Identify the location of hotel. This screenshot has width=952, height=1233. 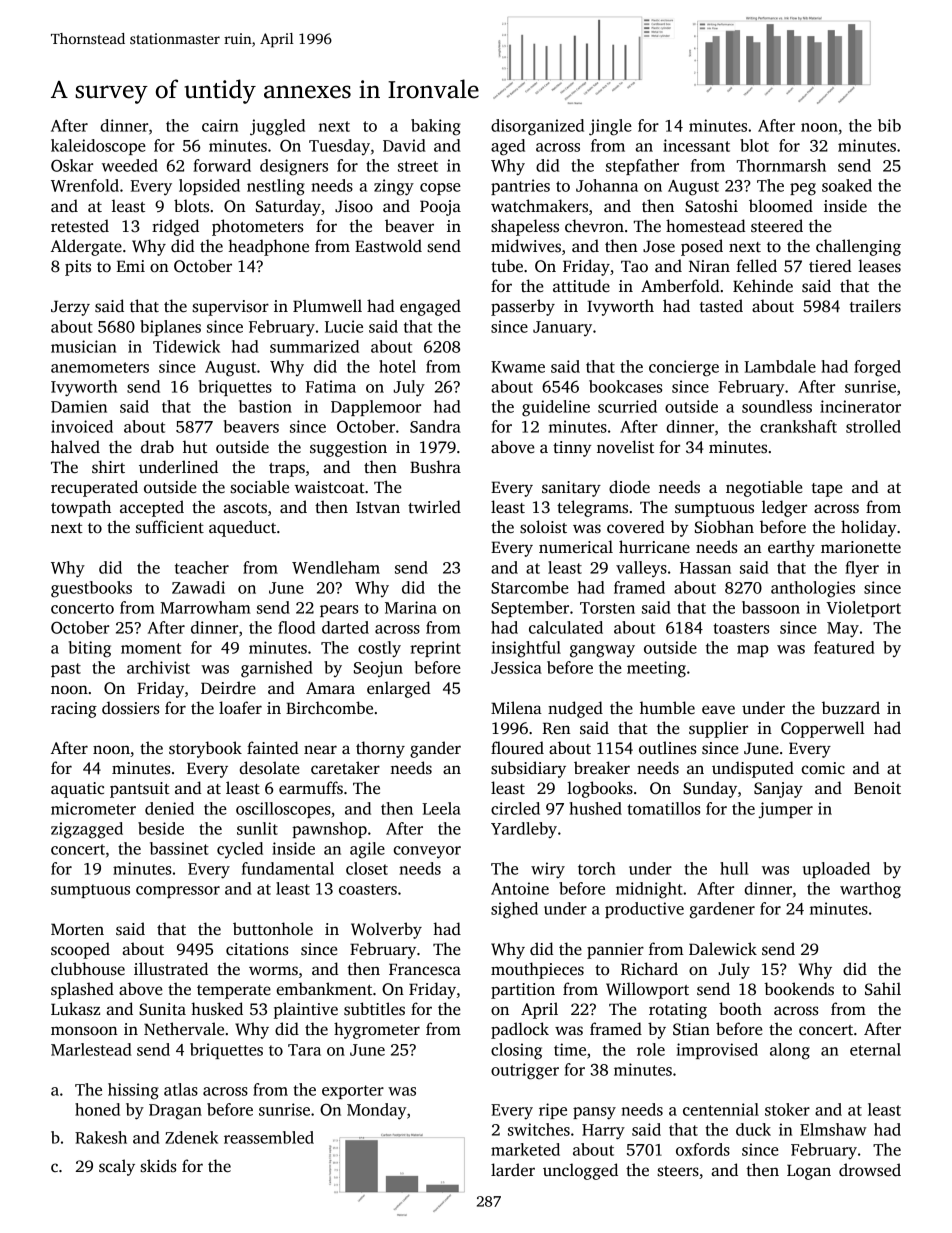
(397, 366).
